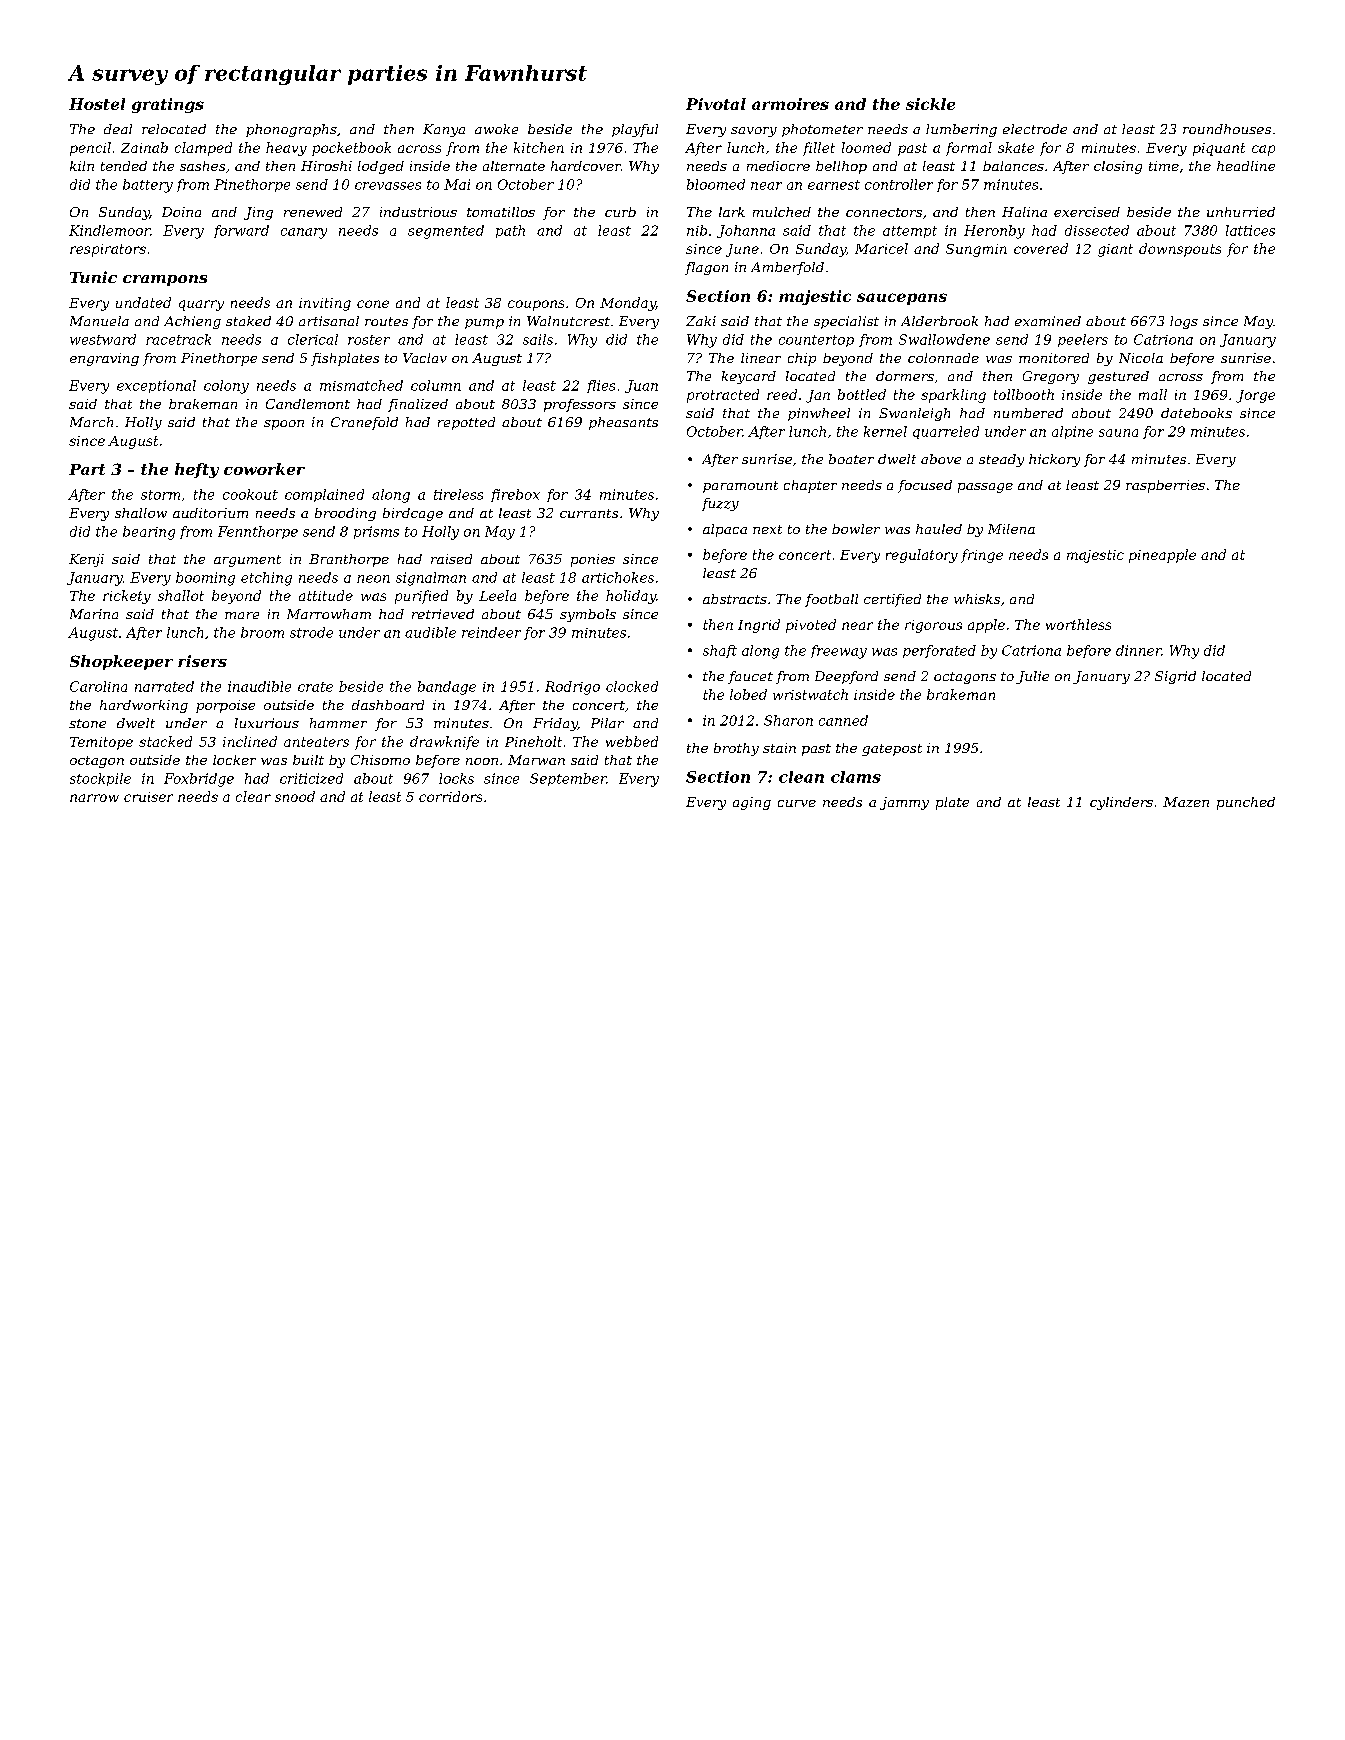 The height and width of the image is (1740, 1345). Describe the element at coordinates (740, 487) in the image. I see `paramount` at that location.
